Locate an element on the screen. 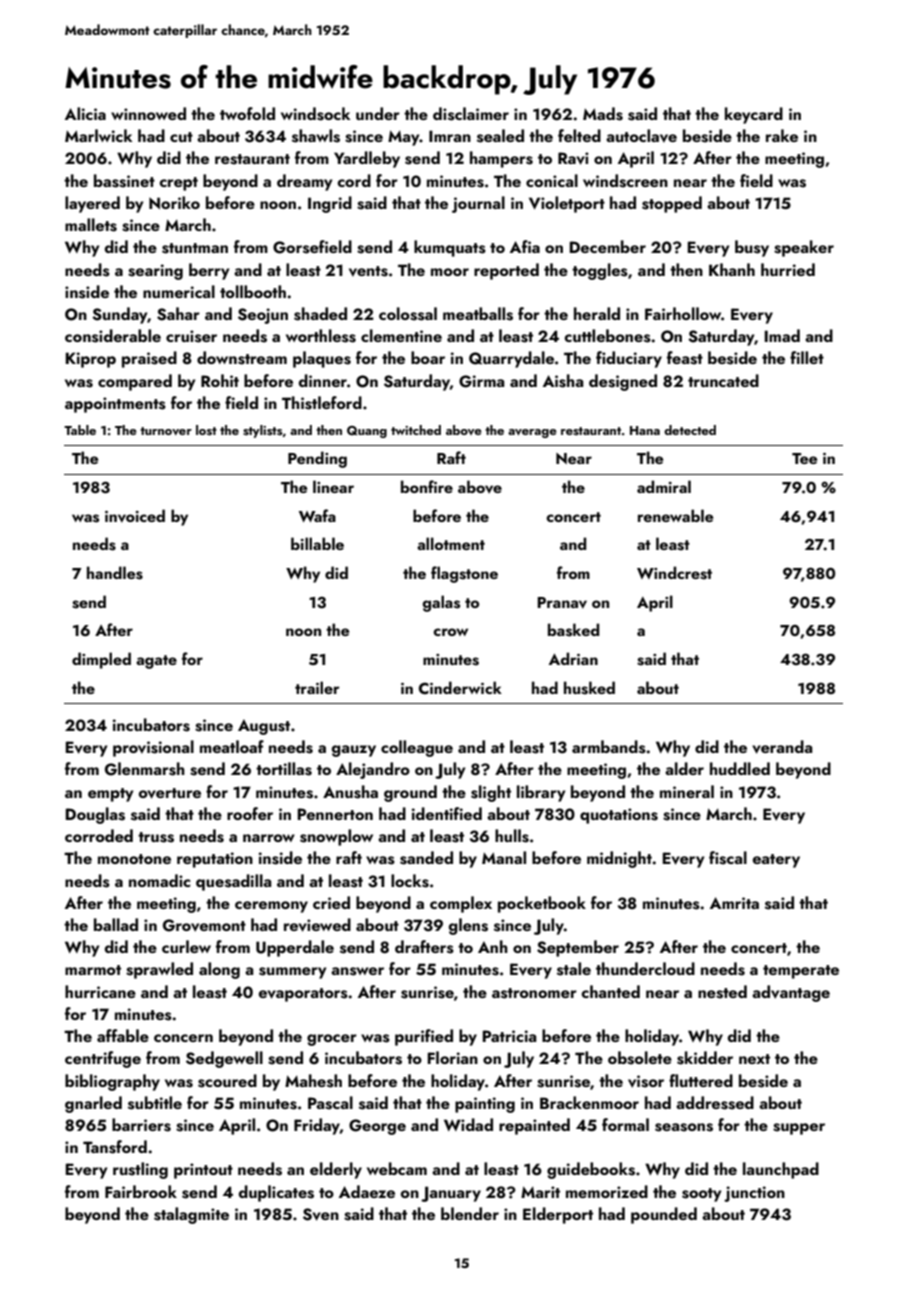  agate is located at coordinates (156, 662).
